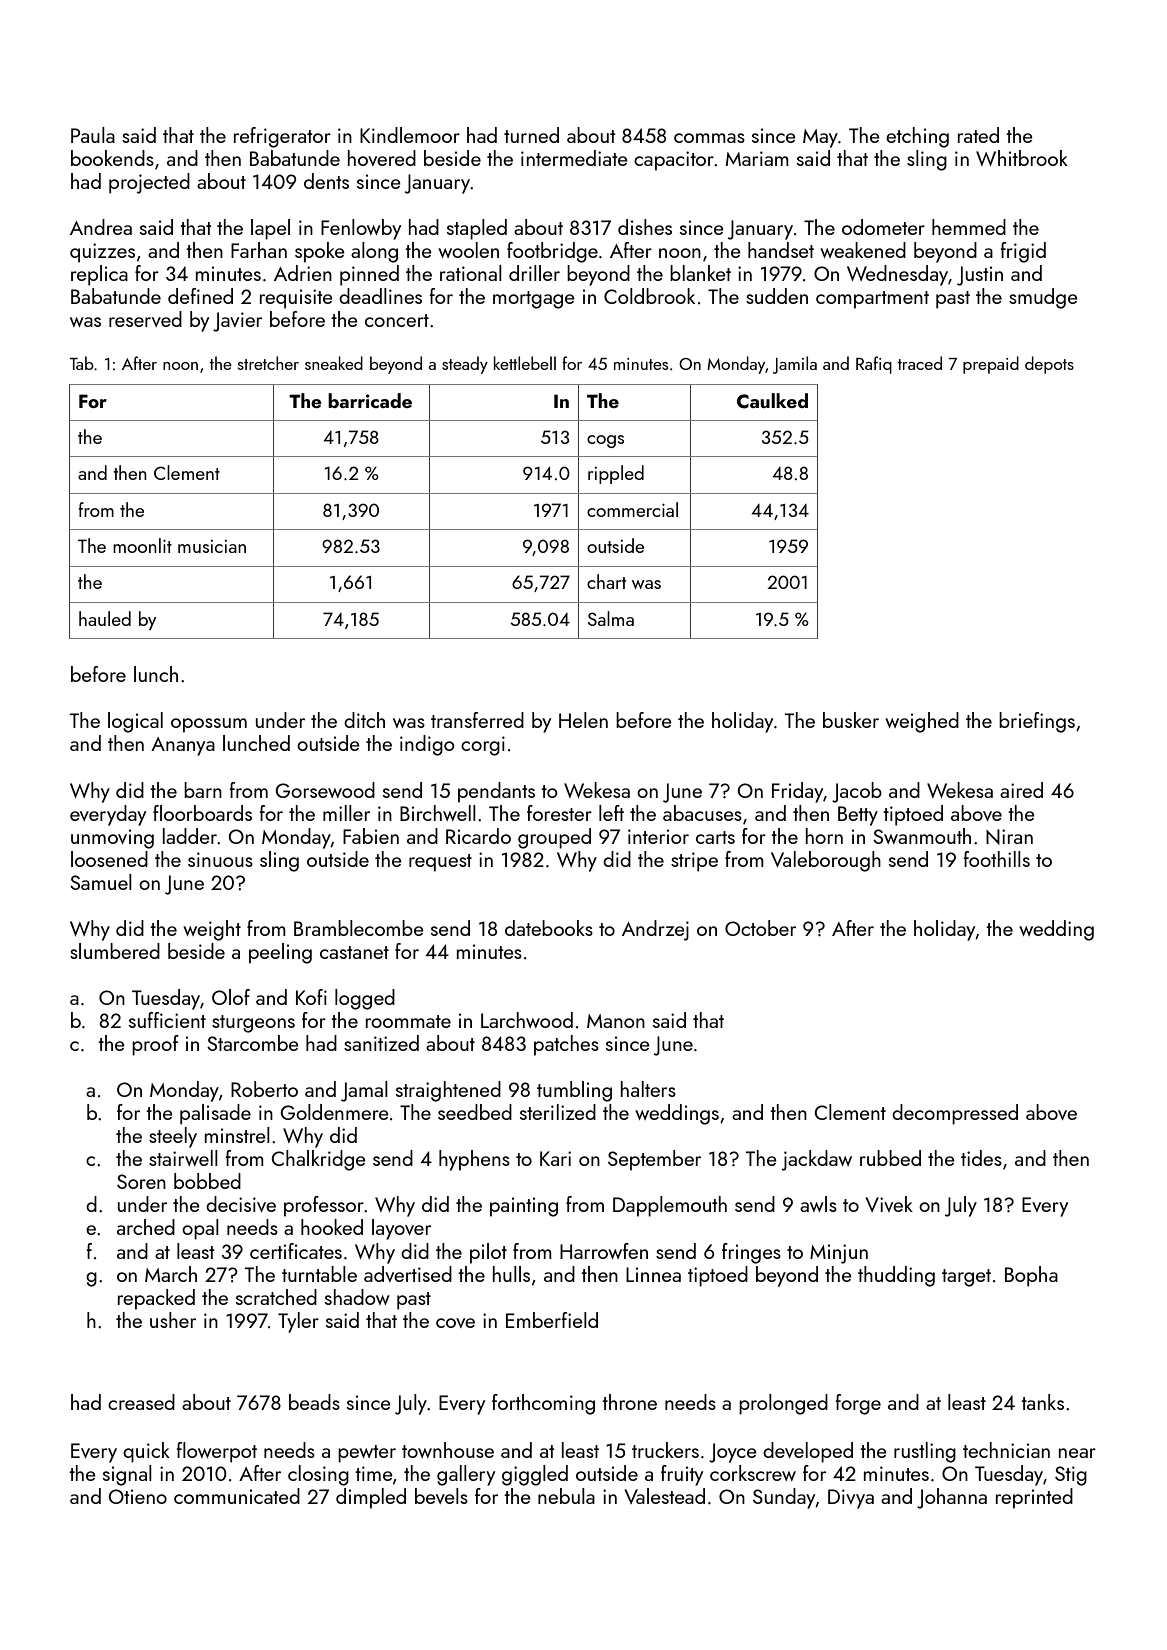 The image size is (1167, 1650). I want to click on townhouse, so click(448, 1450).
